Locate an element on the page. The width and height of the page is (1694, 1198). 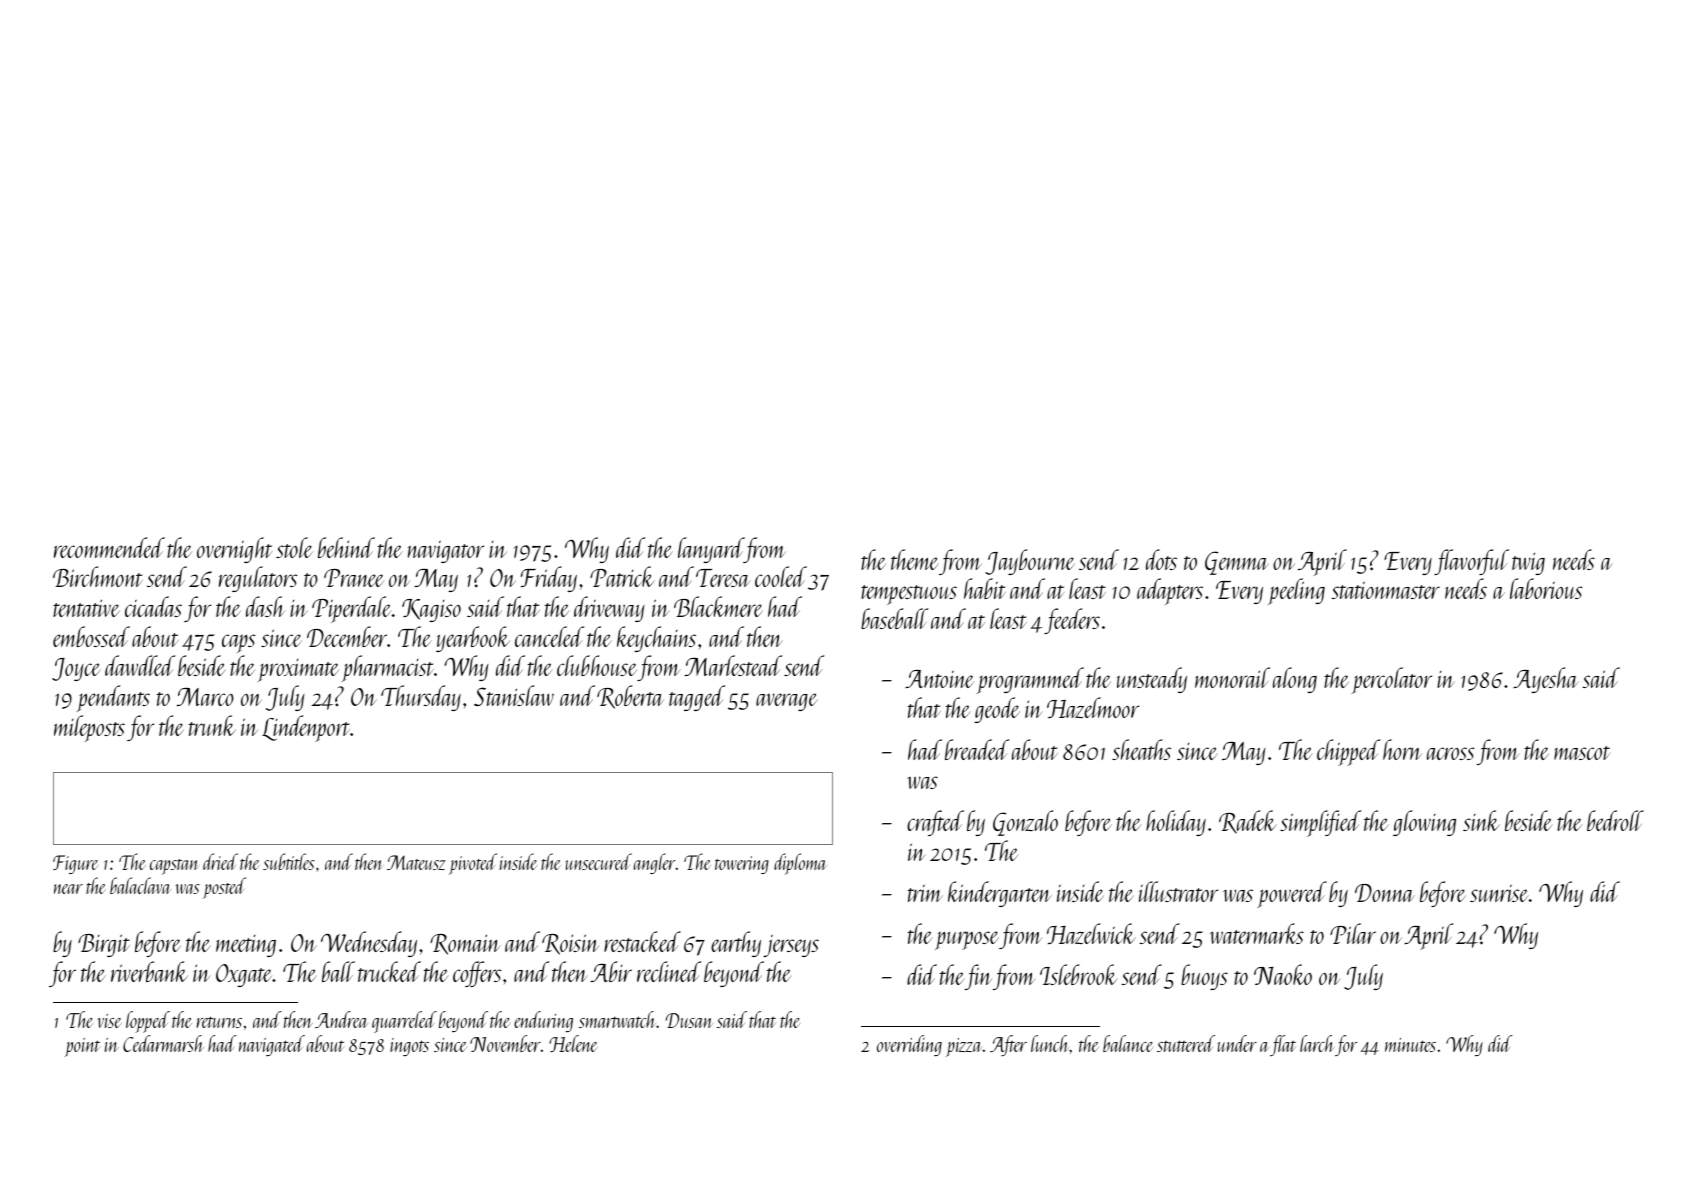
Ayesha is located at coordinates (1546, 680).
